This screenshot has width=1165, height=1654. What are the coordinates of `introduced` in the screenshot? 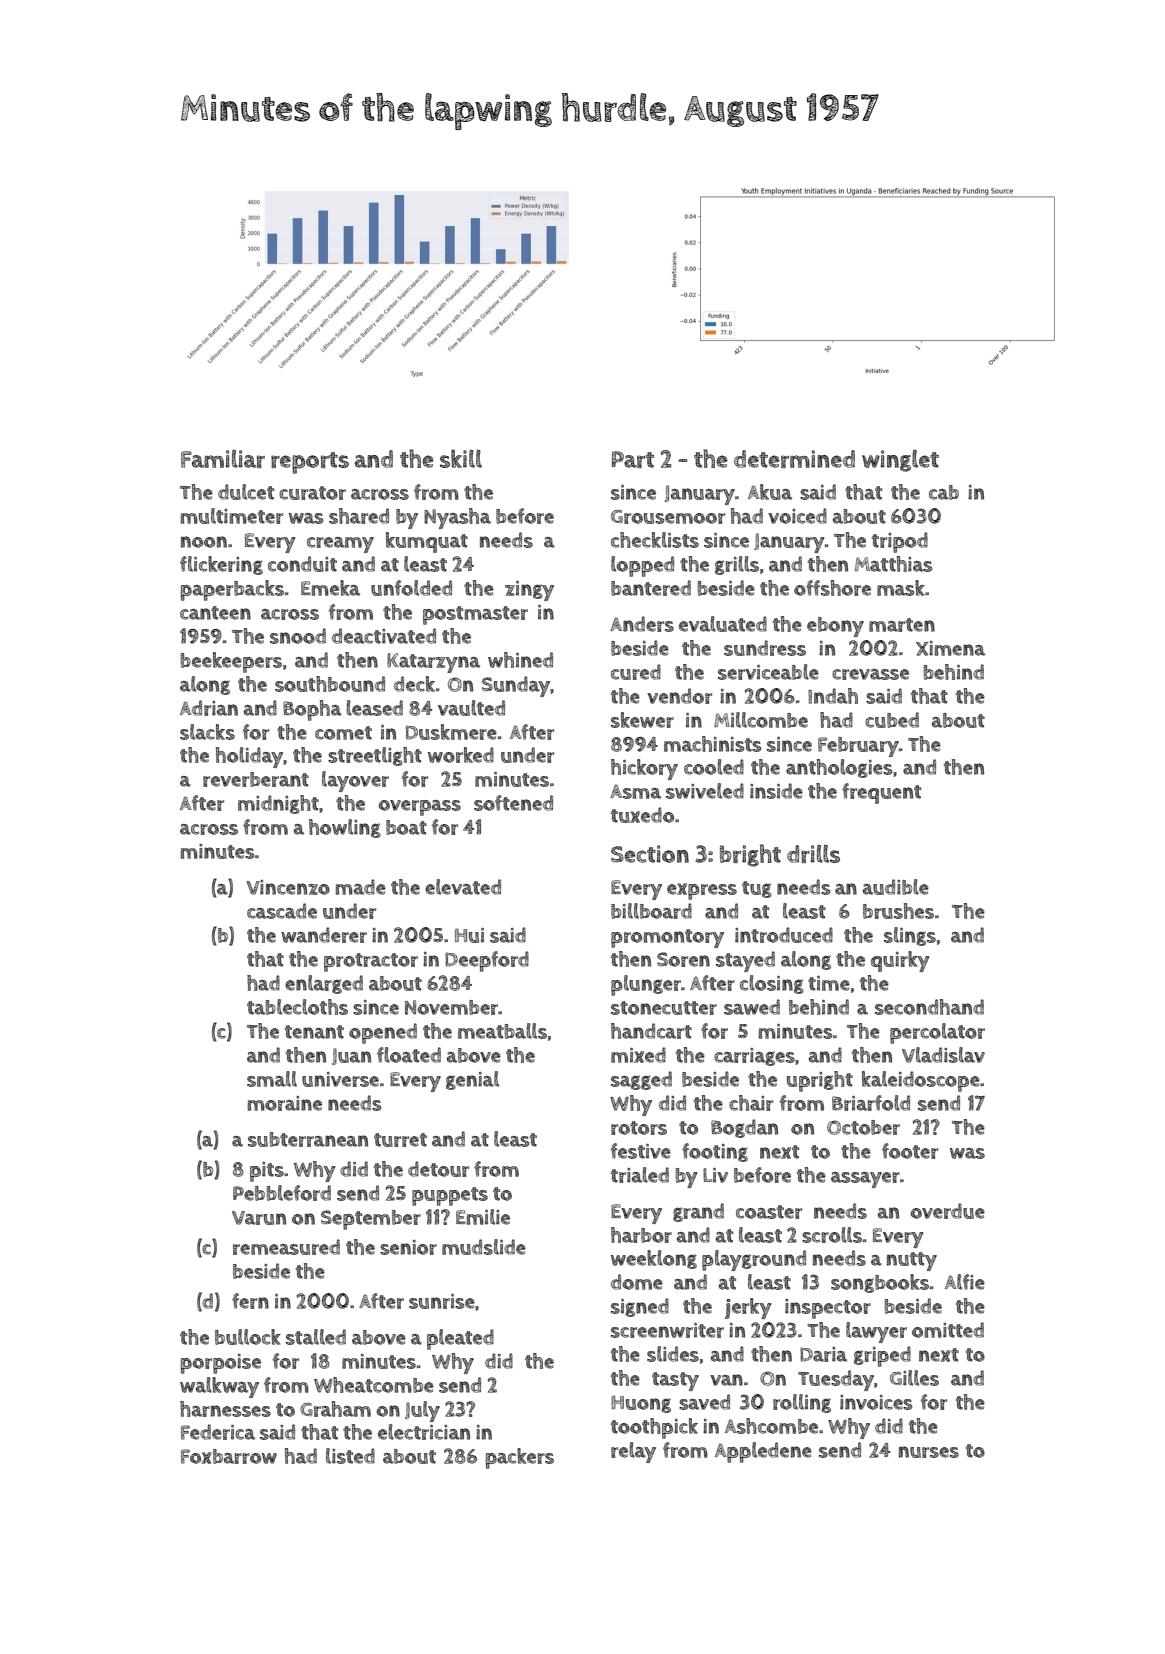 It's located at (784, 935).
